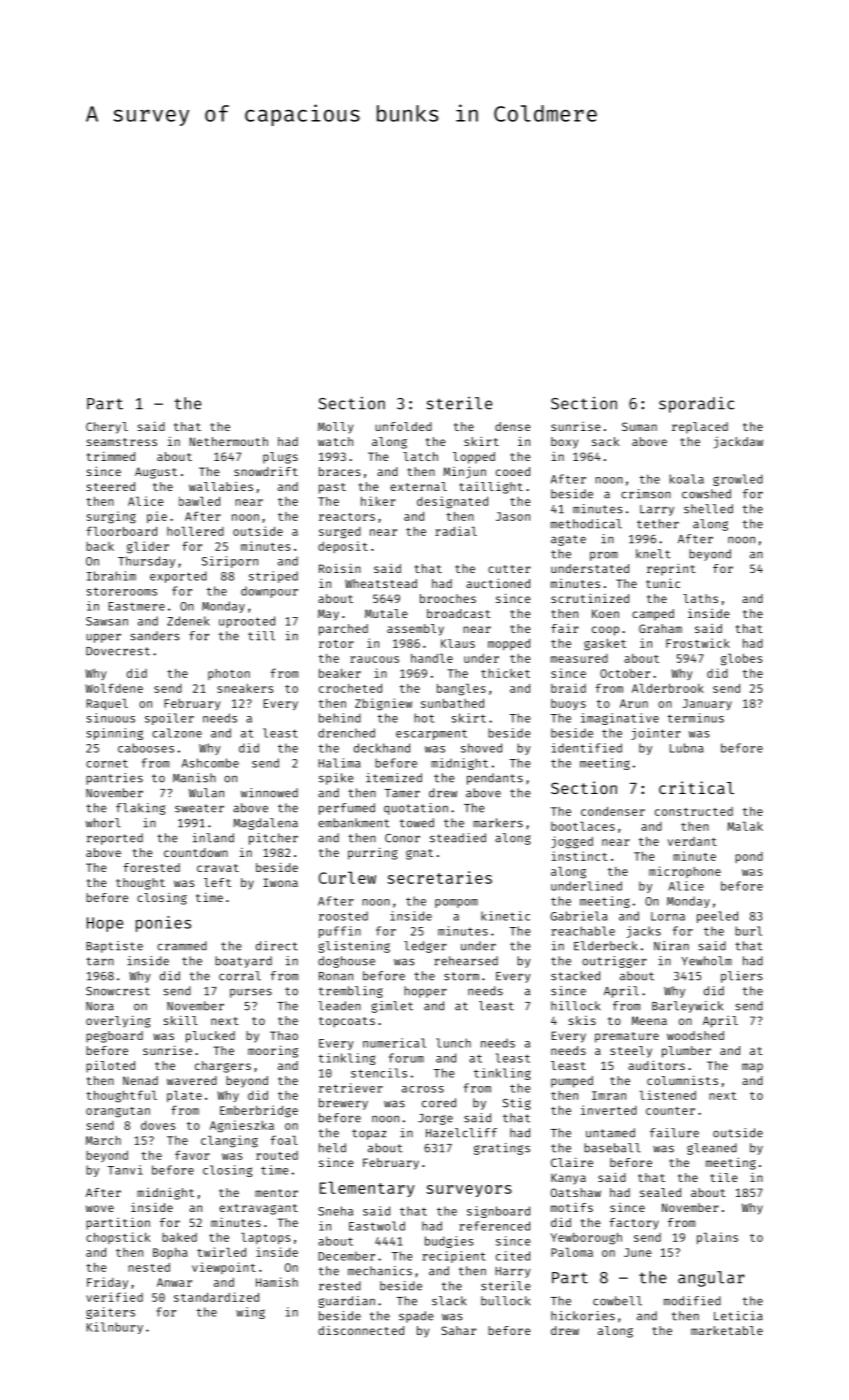 The width and height of the screenshot is (849, 1400). I want to click on Claire, so click(572, 1162).
